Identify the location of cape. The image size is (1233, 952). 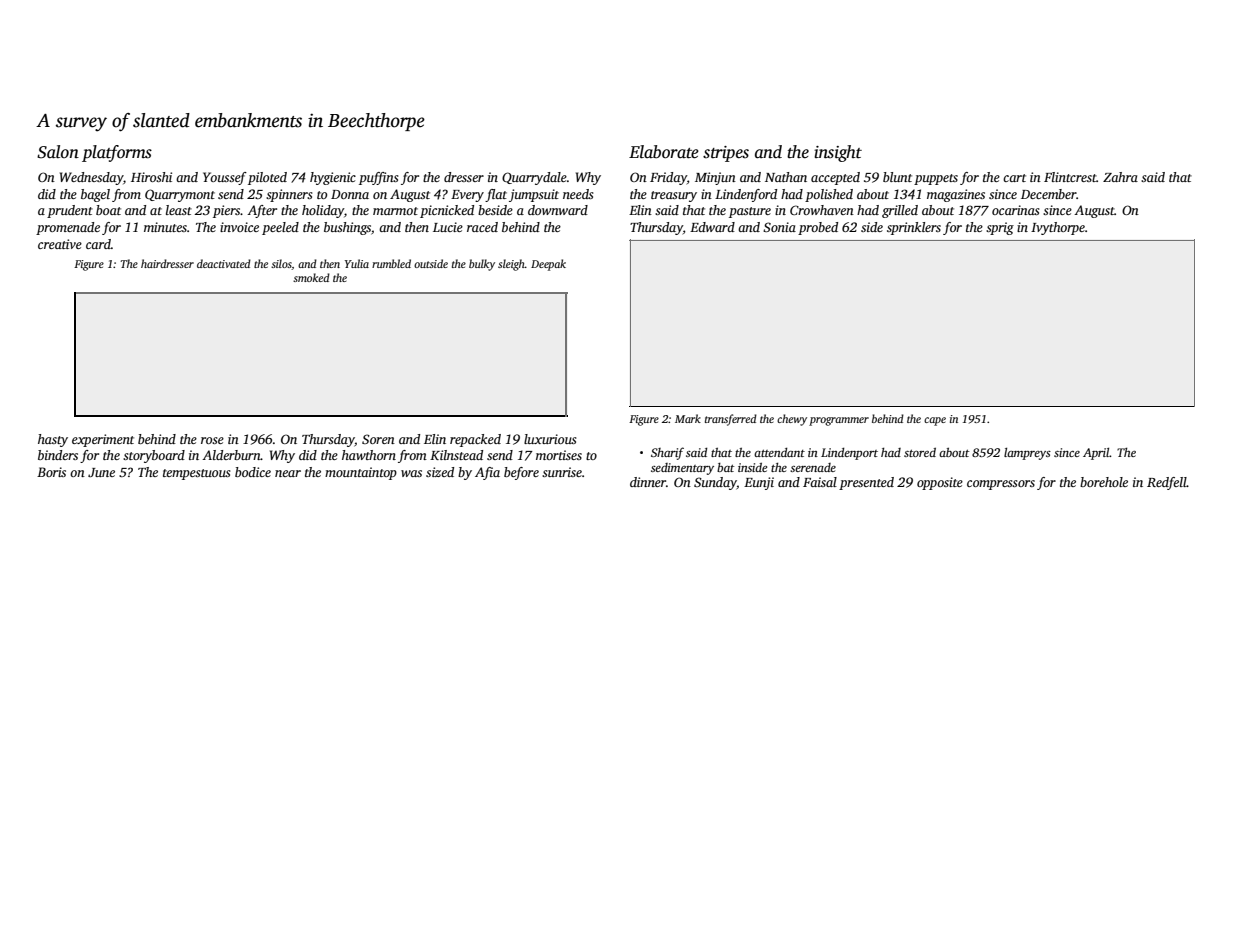
(935, 421).
